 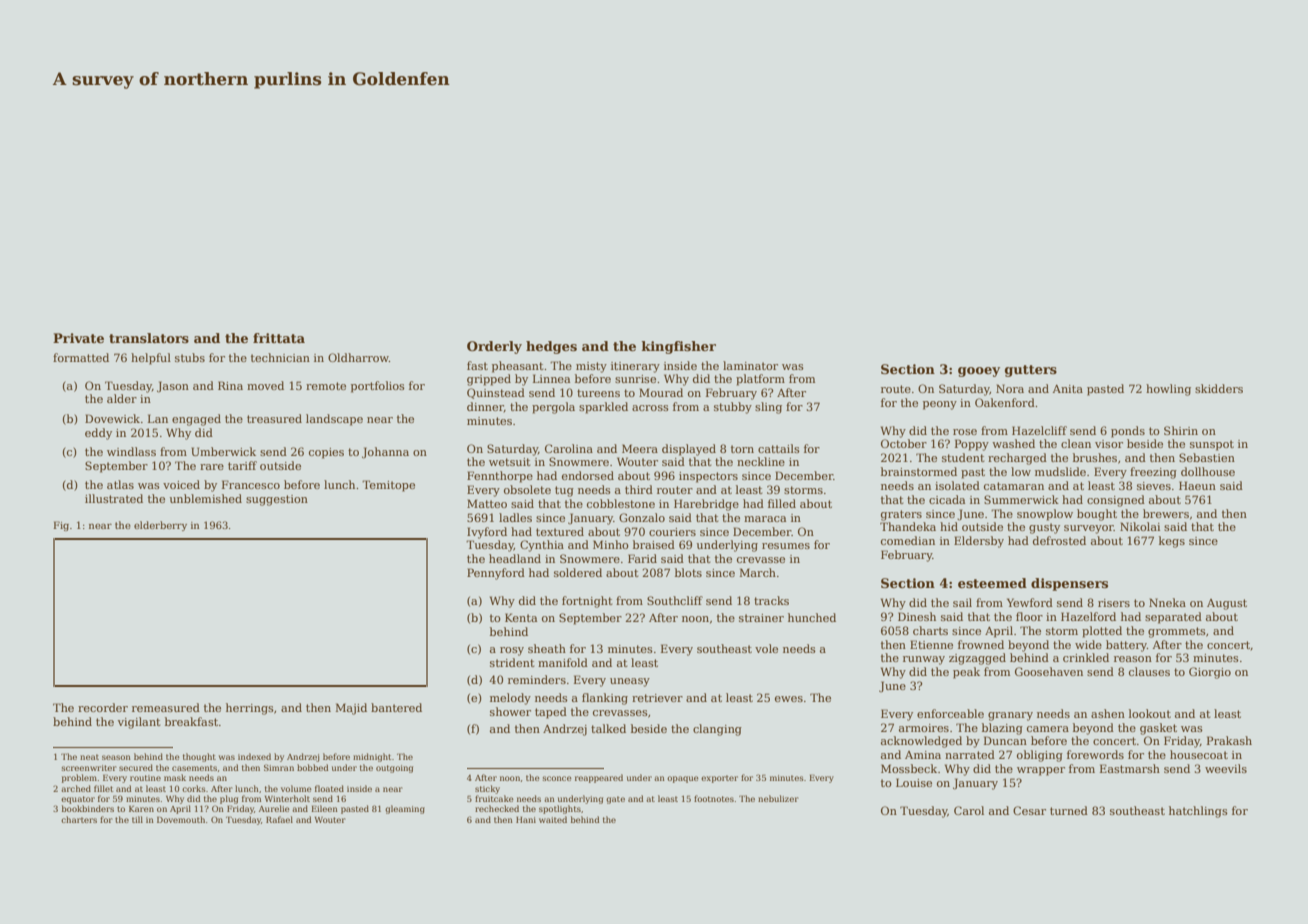 What do you see at coordinates (1208, 471) in the document?
I see `dollhouse` at bounding box center [1208, 471].
